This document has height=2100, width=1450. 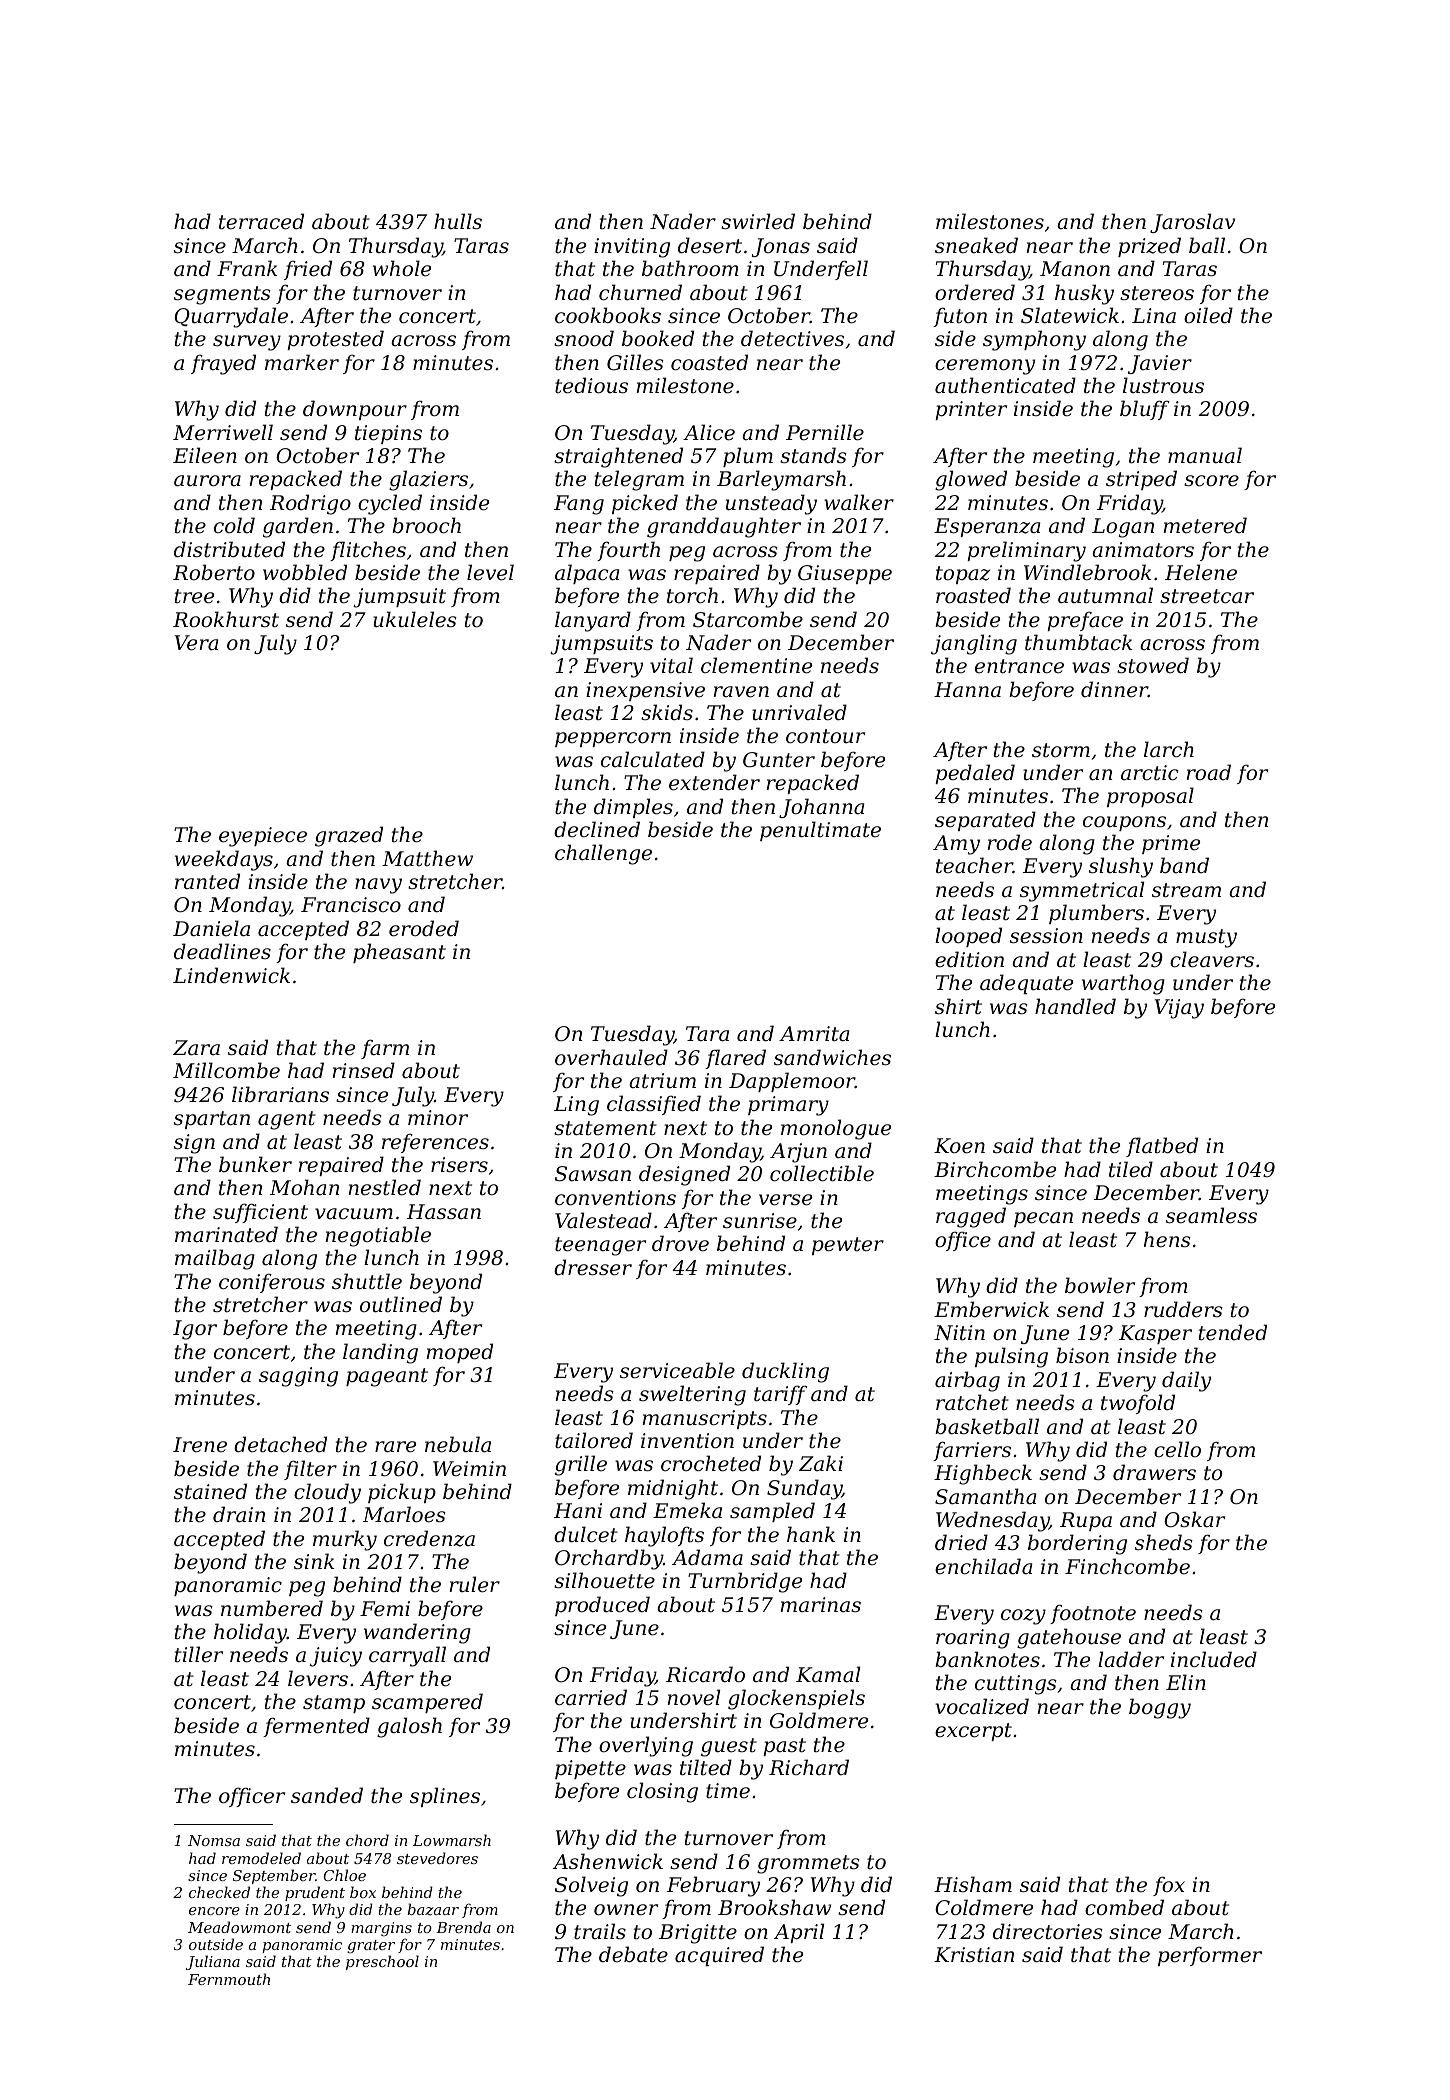 I want to click on detectives, so click(x=792, y=338).
